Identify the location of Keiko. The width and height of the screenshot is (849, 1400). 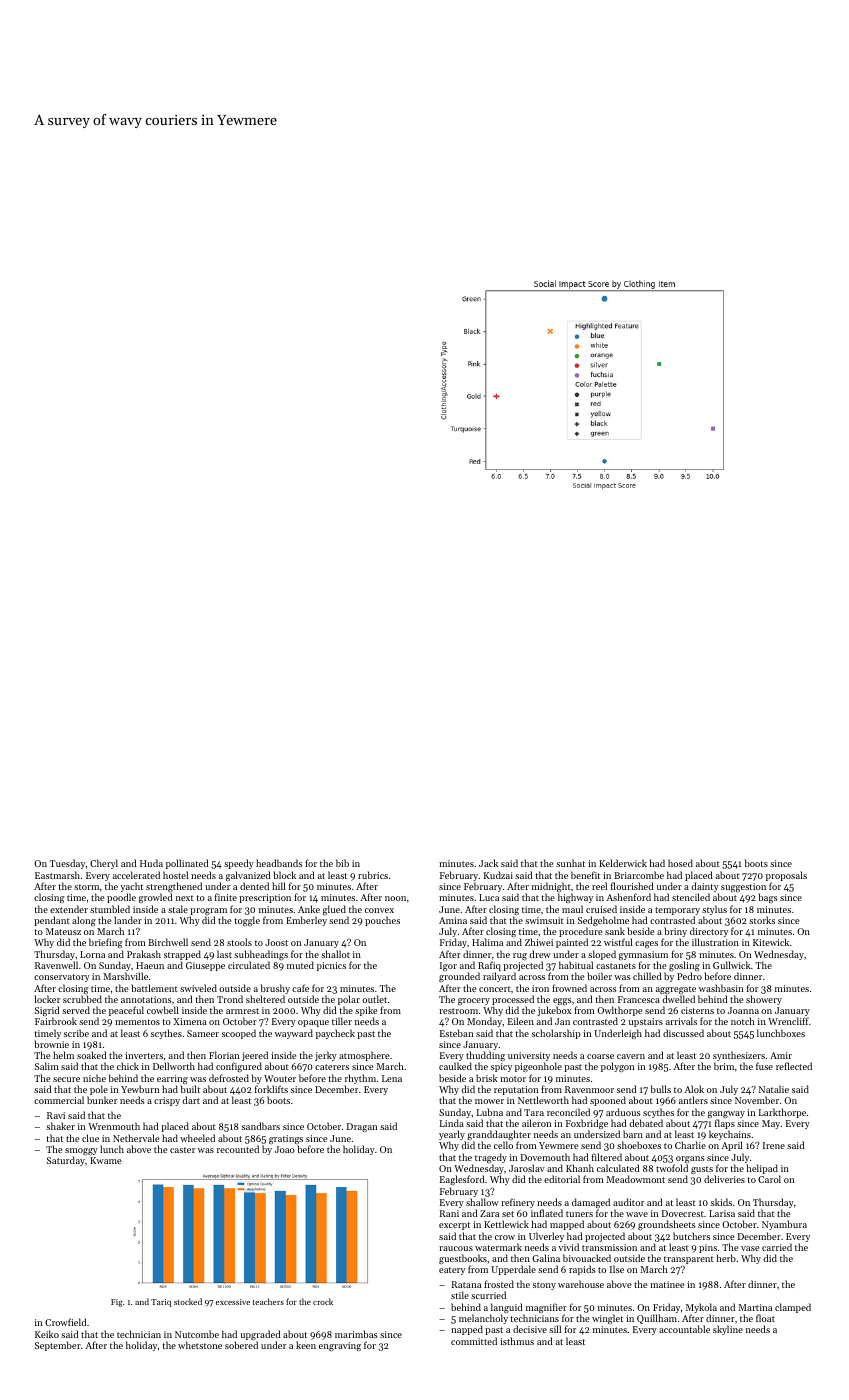
(47, 1334).
